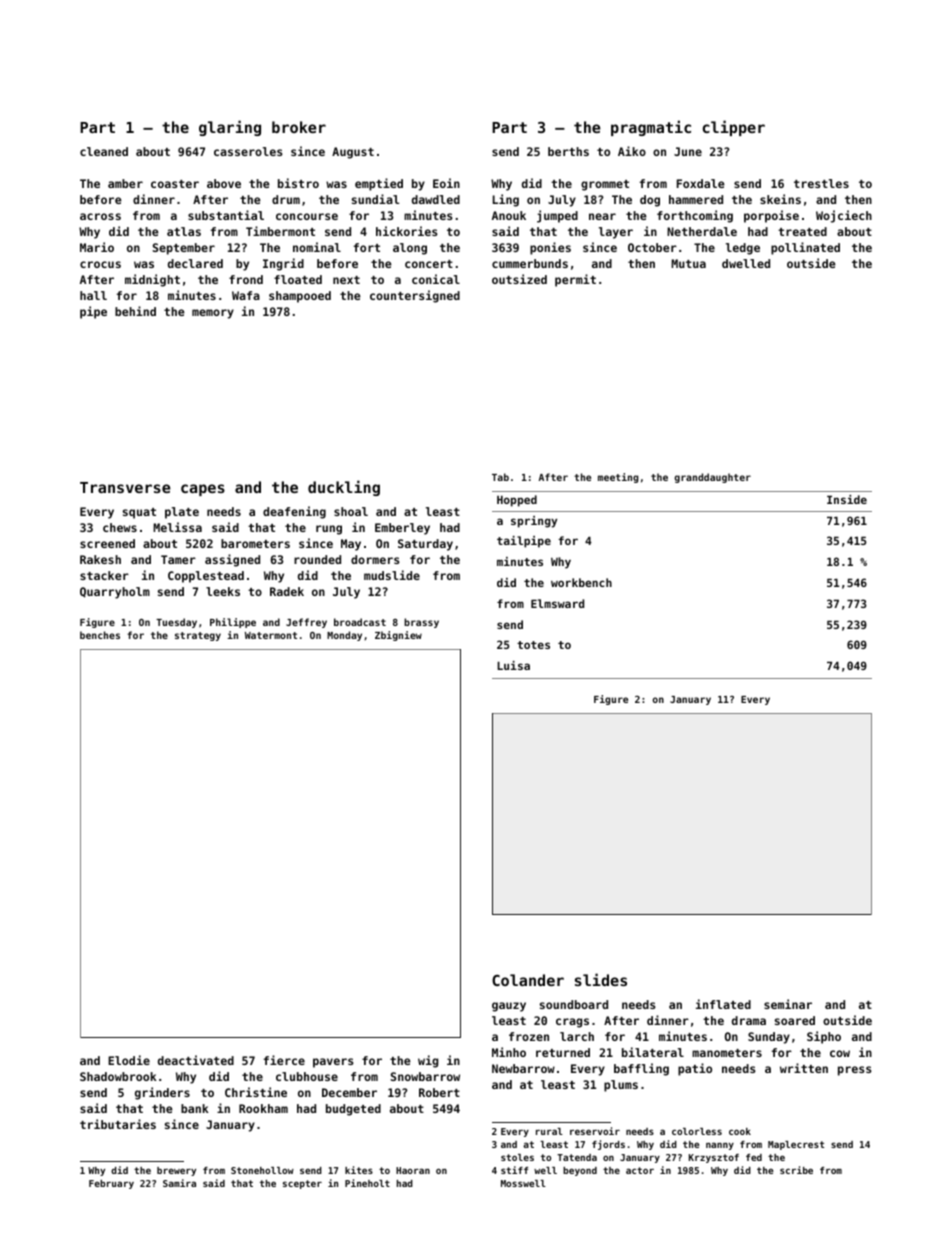  Describe the element at coordinates (299, 127) in the screenshot. I see `broker` at that location.
